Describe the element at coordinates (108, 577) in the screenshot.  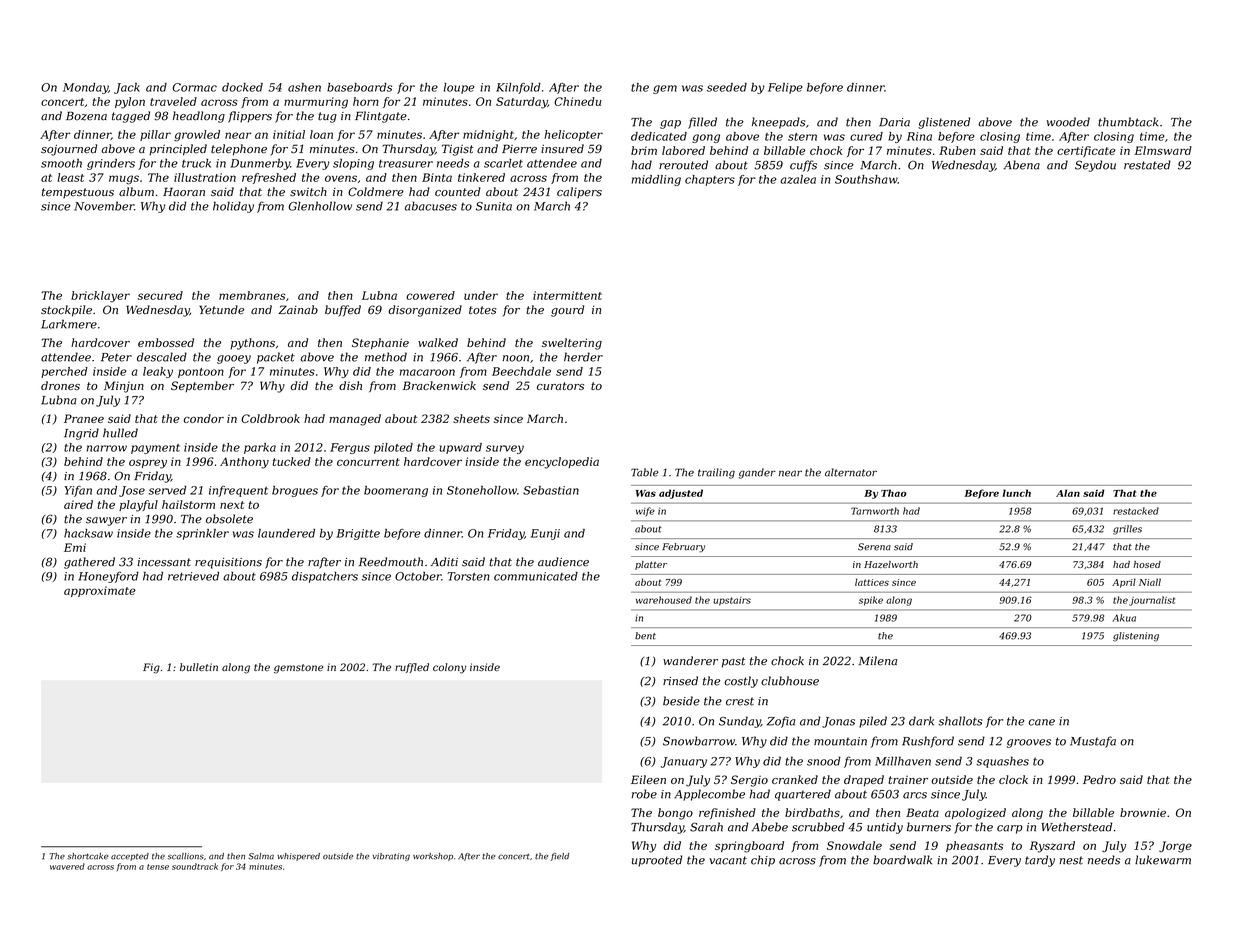
I see `Honeyford` at that location.
